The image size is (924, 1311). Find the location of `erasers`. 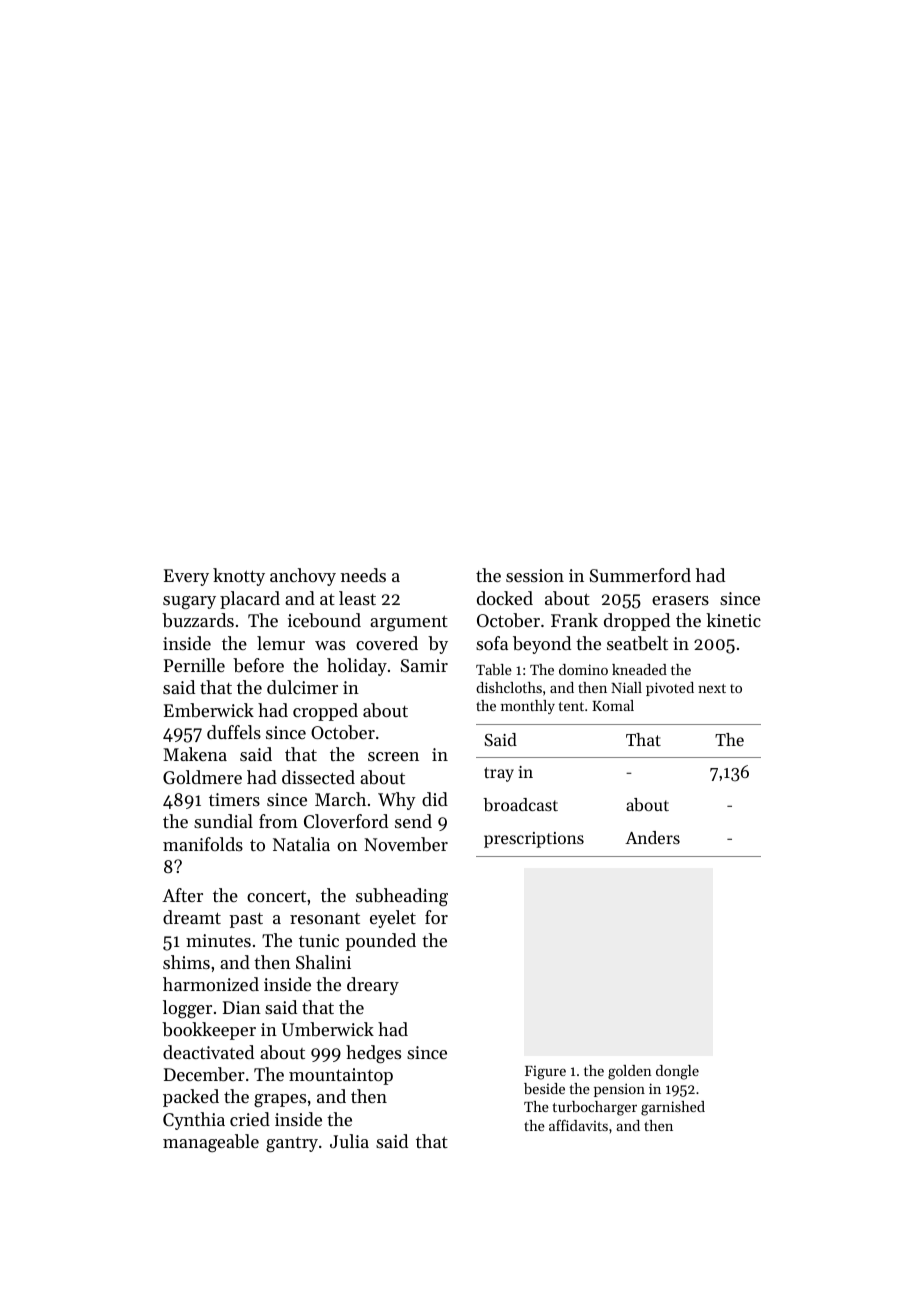

erasers is located at coordinates (680, 600).
